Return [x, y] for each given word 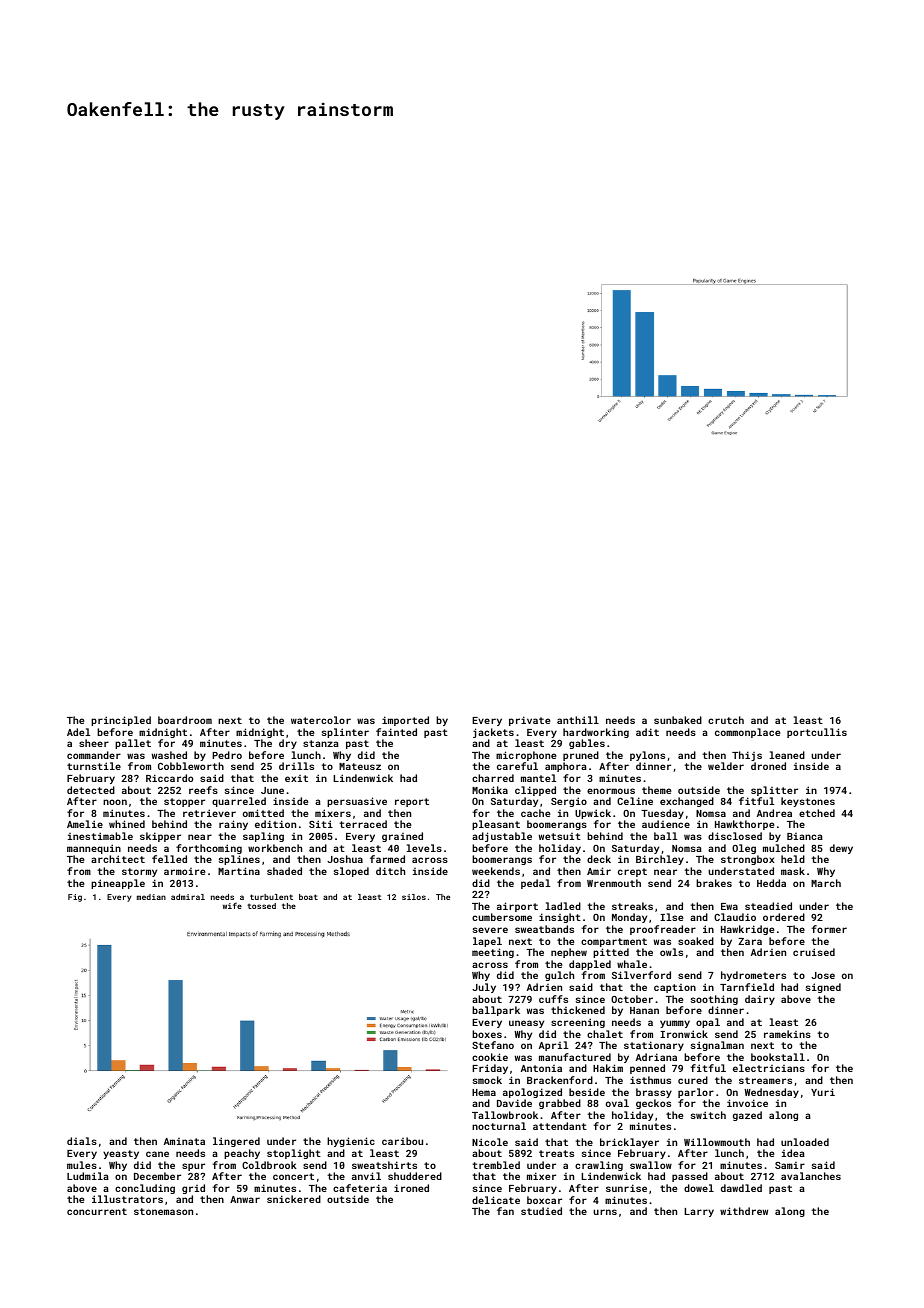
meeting [493, 953]
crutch [726, 720]
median [151, 897]
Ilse [671, 917]
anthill [578, 720]
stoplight [294, 1154]
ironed [411, 1188]
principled [121, 721]
